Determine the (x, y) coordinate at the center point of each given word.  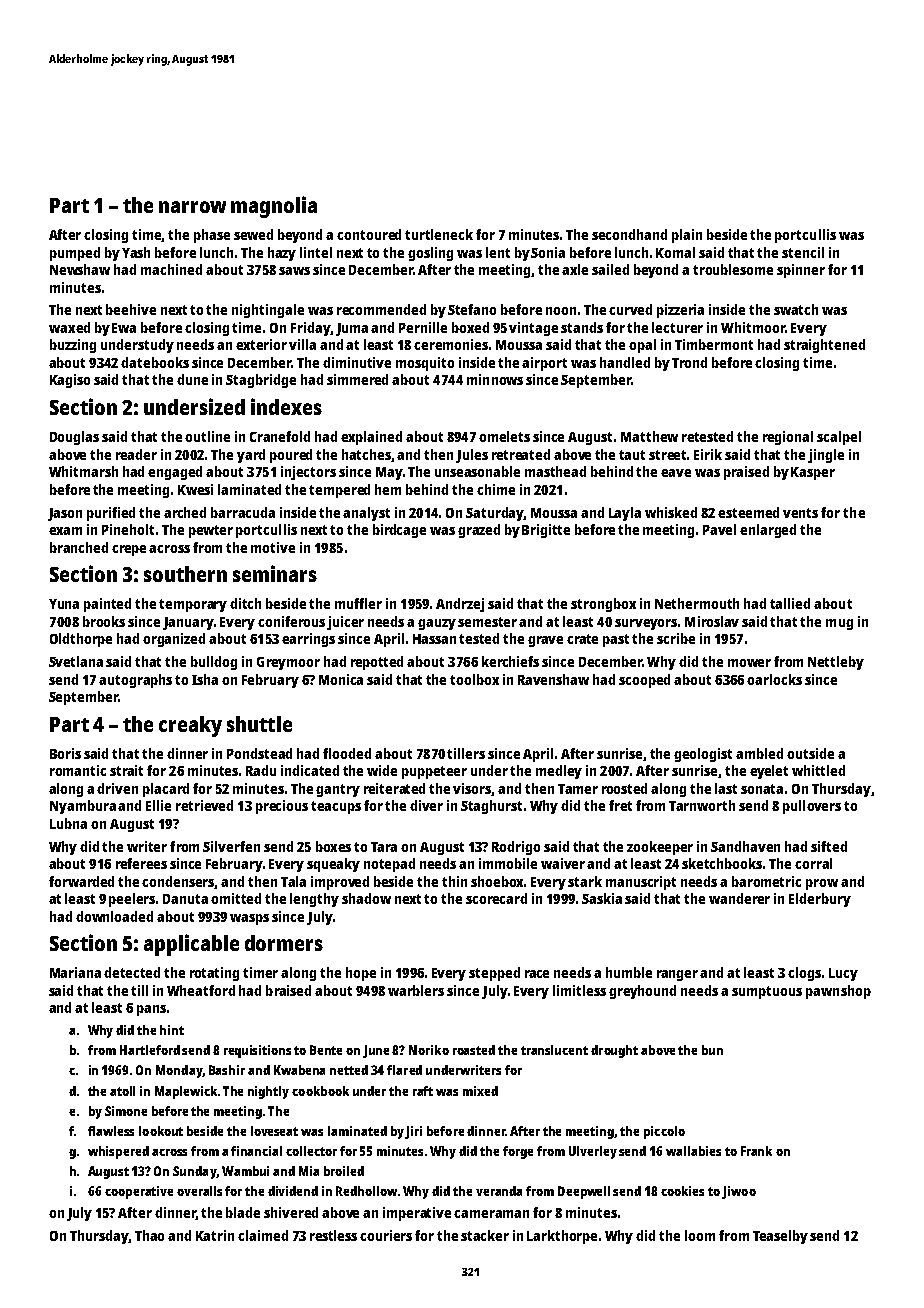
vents (800, 513)
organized (174, 640)
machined (171, 269)
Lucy (843, 974)
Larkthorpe (562, 1237)
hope (361, 974)
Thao (149, 1235)
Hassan (434, 639)
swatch (796, 309)
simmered (357, 379)
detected (132, 972)
